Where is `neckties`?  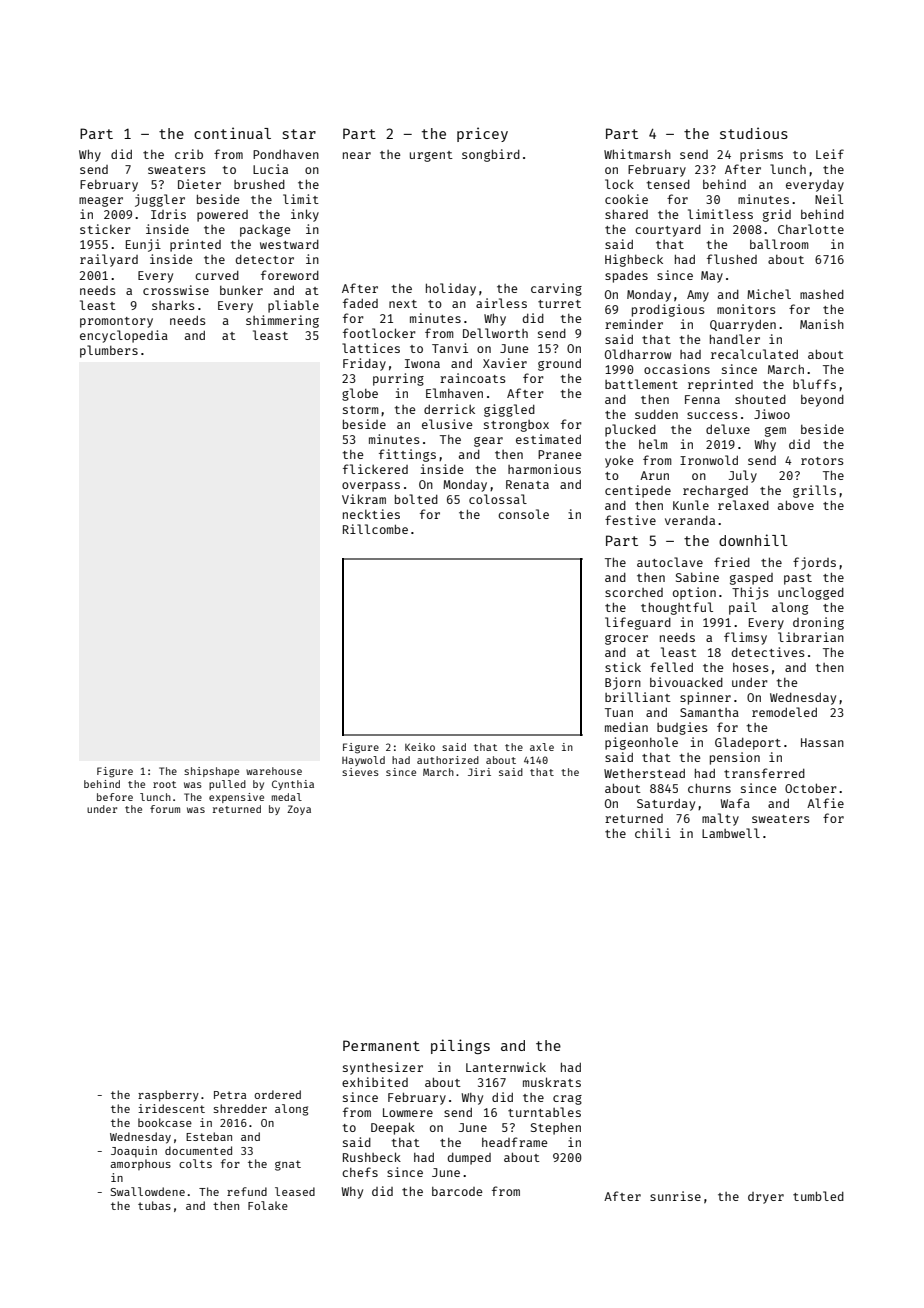
neckties is located at coordinates (371, 514).
